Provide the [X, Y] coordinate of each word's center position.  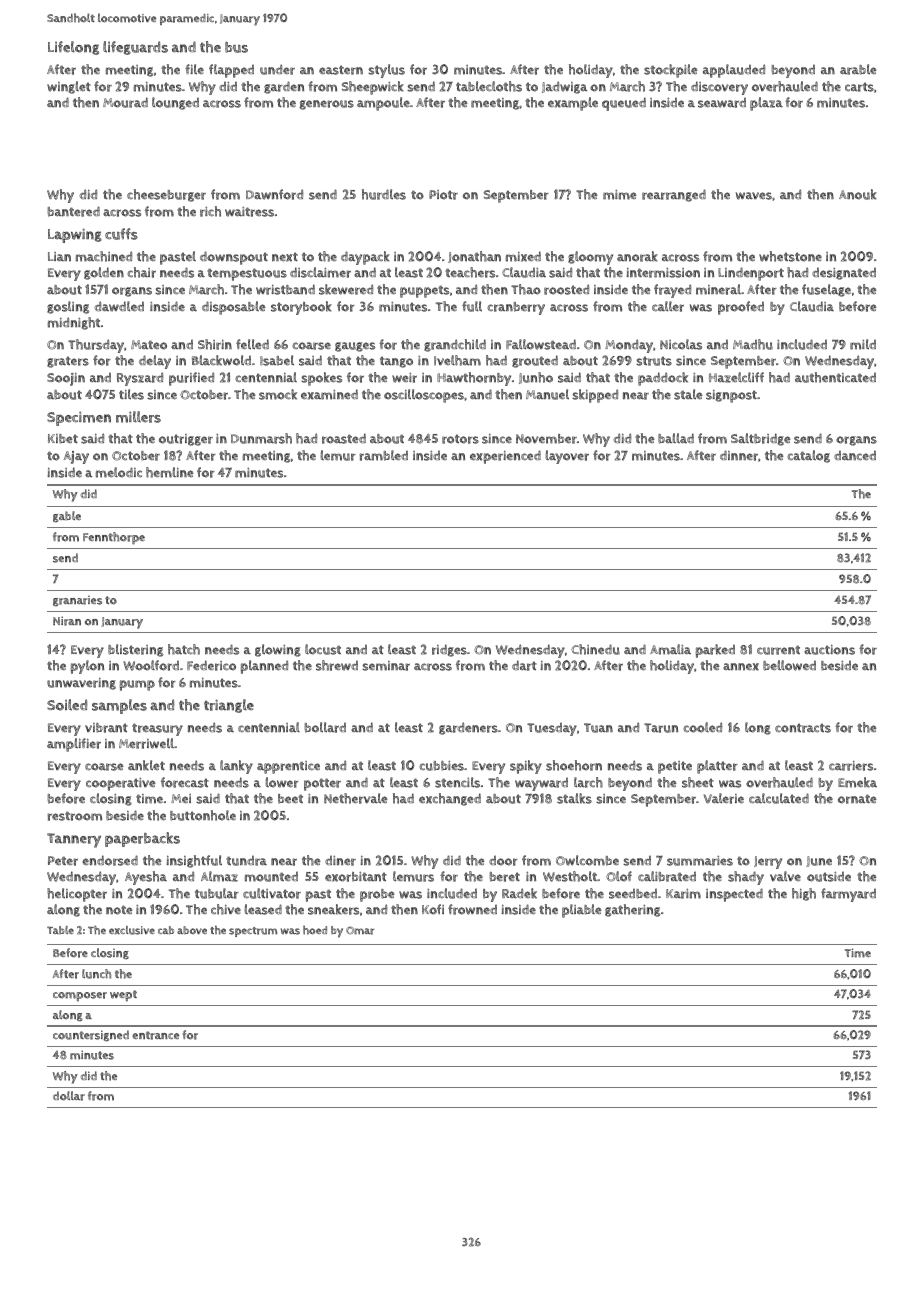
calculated [779, 798]
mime [620, 195]
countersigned [91, 1035]
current [778, 650]
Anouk [858, 194]
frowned [472, 909]
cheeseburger [166, 195]
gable [67, 516]
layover [567, 457]
